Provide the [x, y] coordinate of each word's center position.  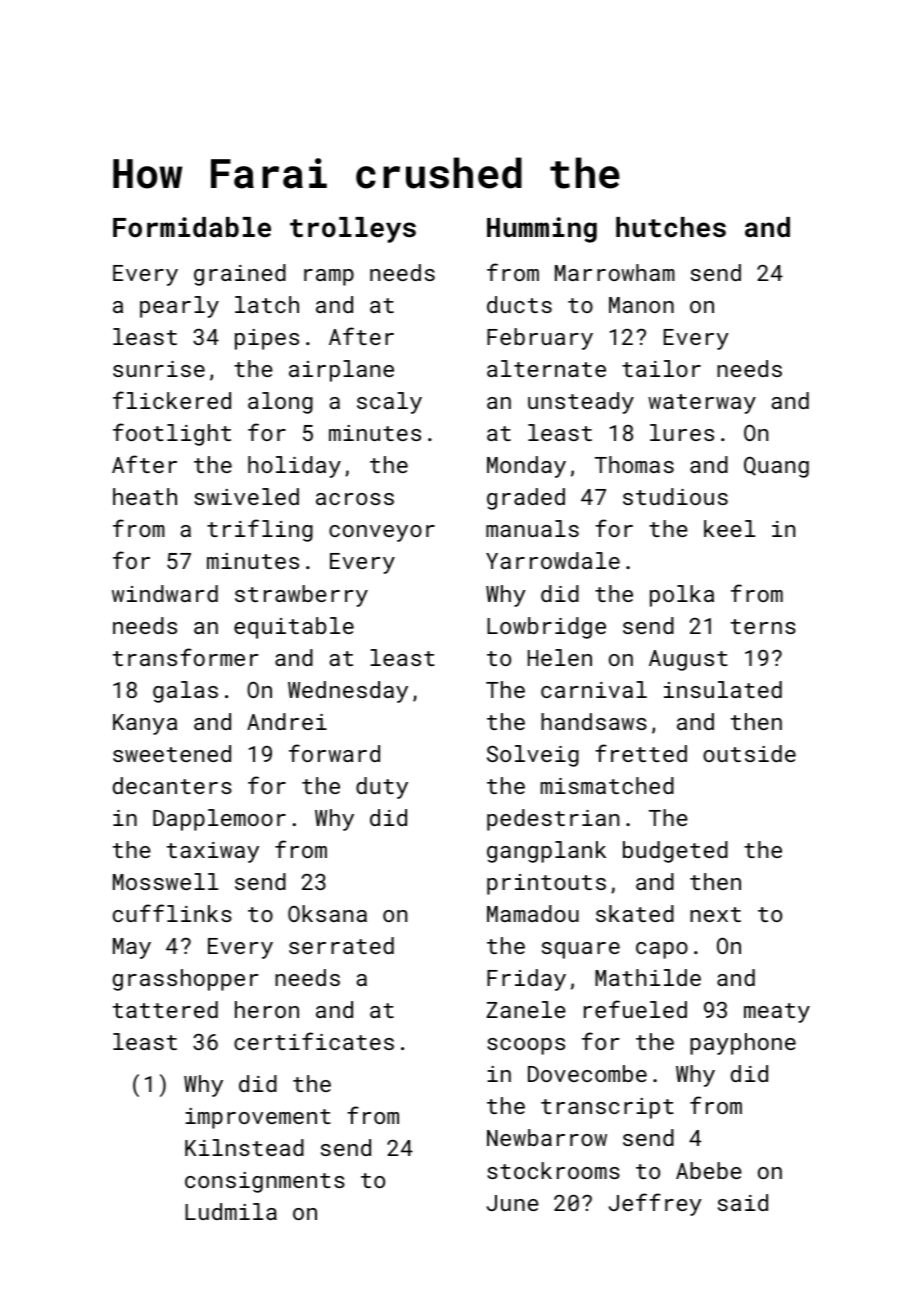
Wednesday [348, 692]
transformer [185, 657]
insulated [723, 689]
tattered [165, 1009]
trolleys [353, 230]
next [715, 914]
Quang [776, 467]
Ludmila [231, 1211]
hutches [671, 227]
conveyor [382, 533]
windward [165, 593]
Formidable [192, 227]
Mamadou [533, 913]
